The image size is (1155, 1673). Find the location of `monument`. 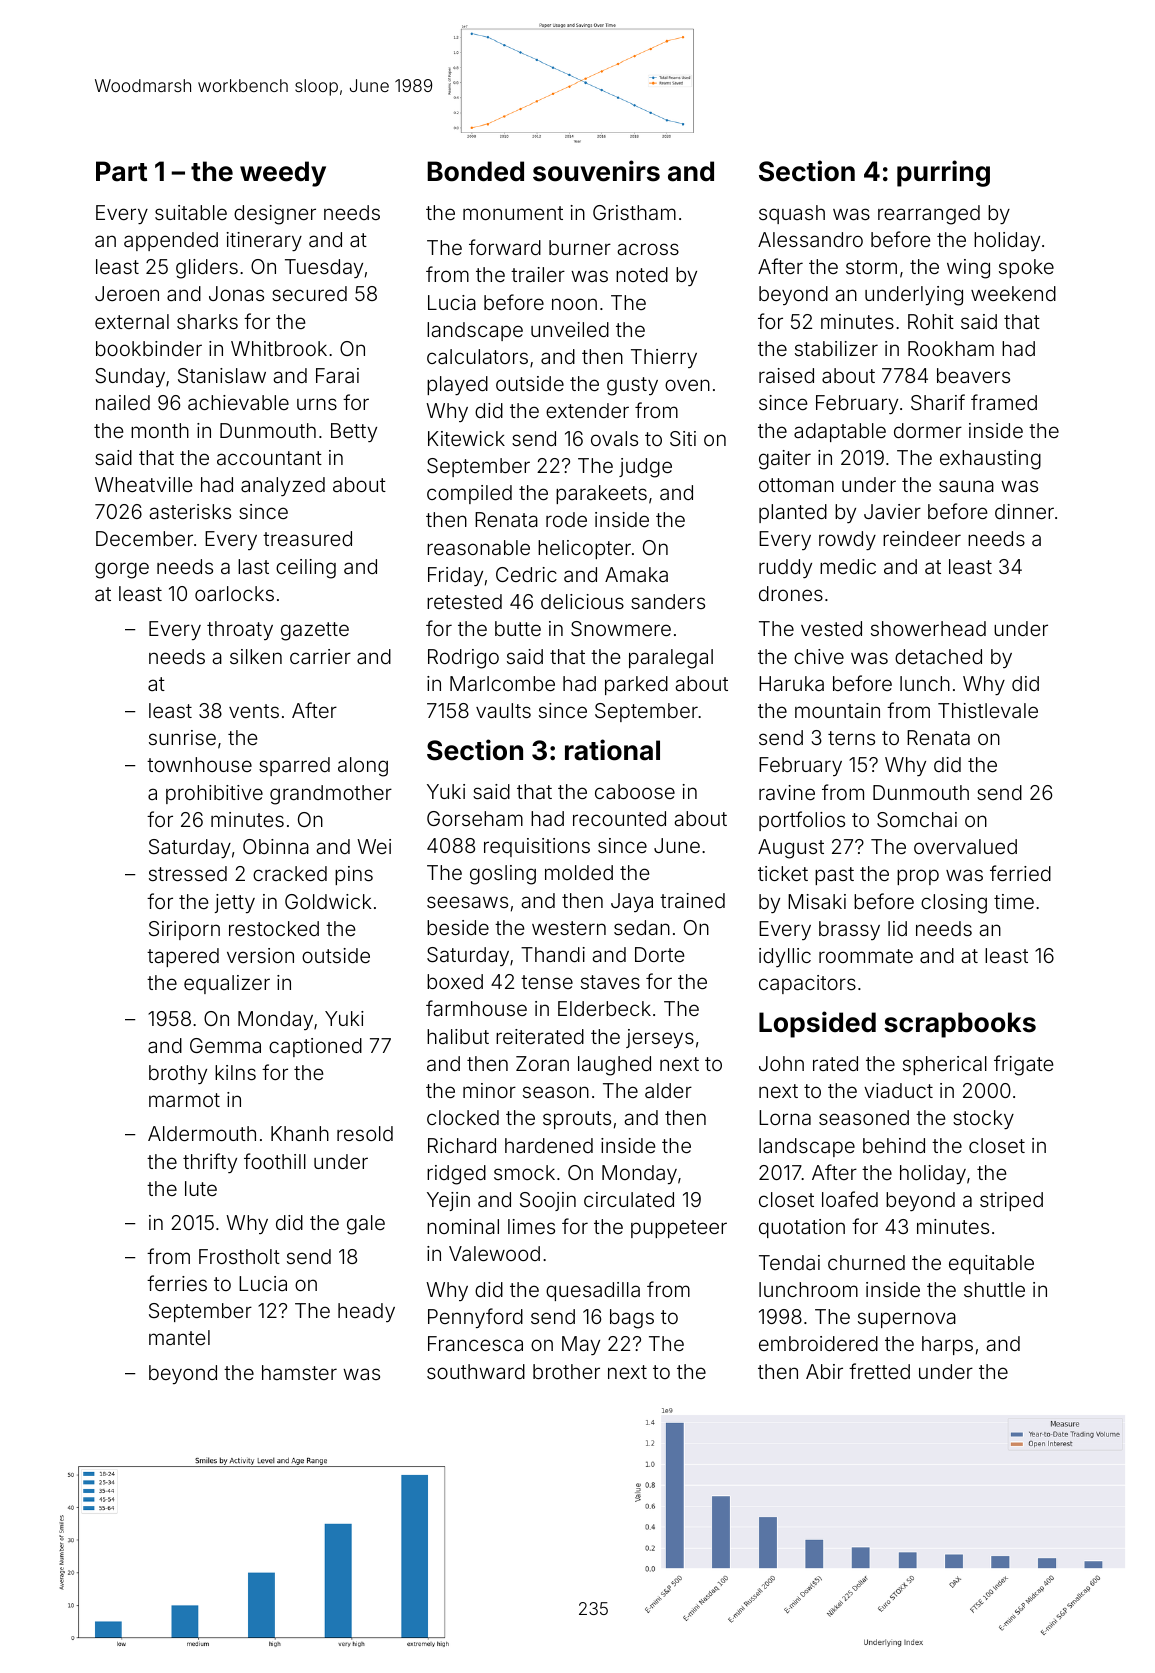

monument is located at coordinates (513, 213).
